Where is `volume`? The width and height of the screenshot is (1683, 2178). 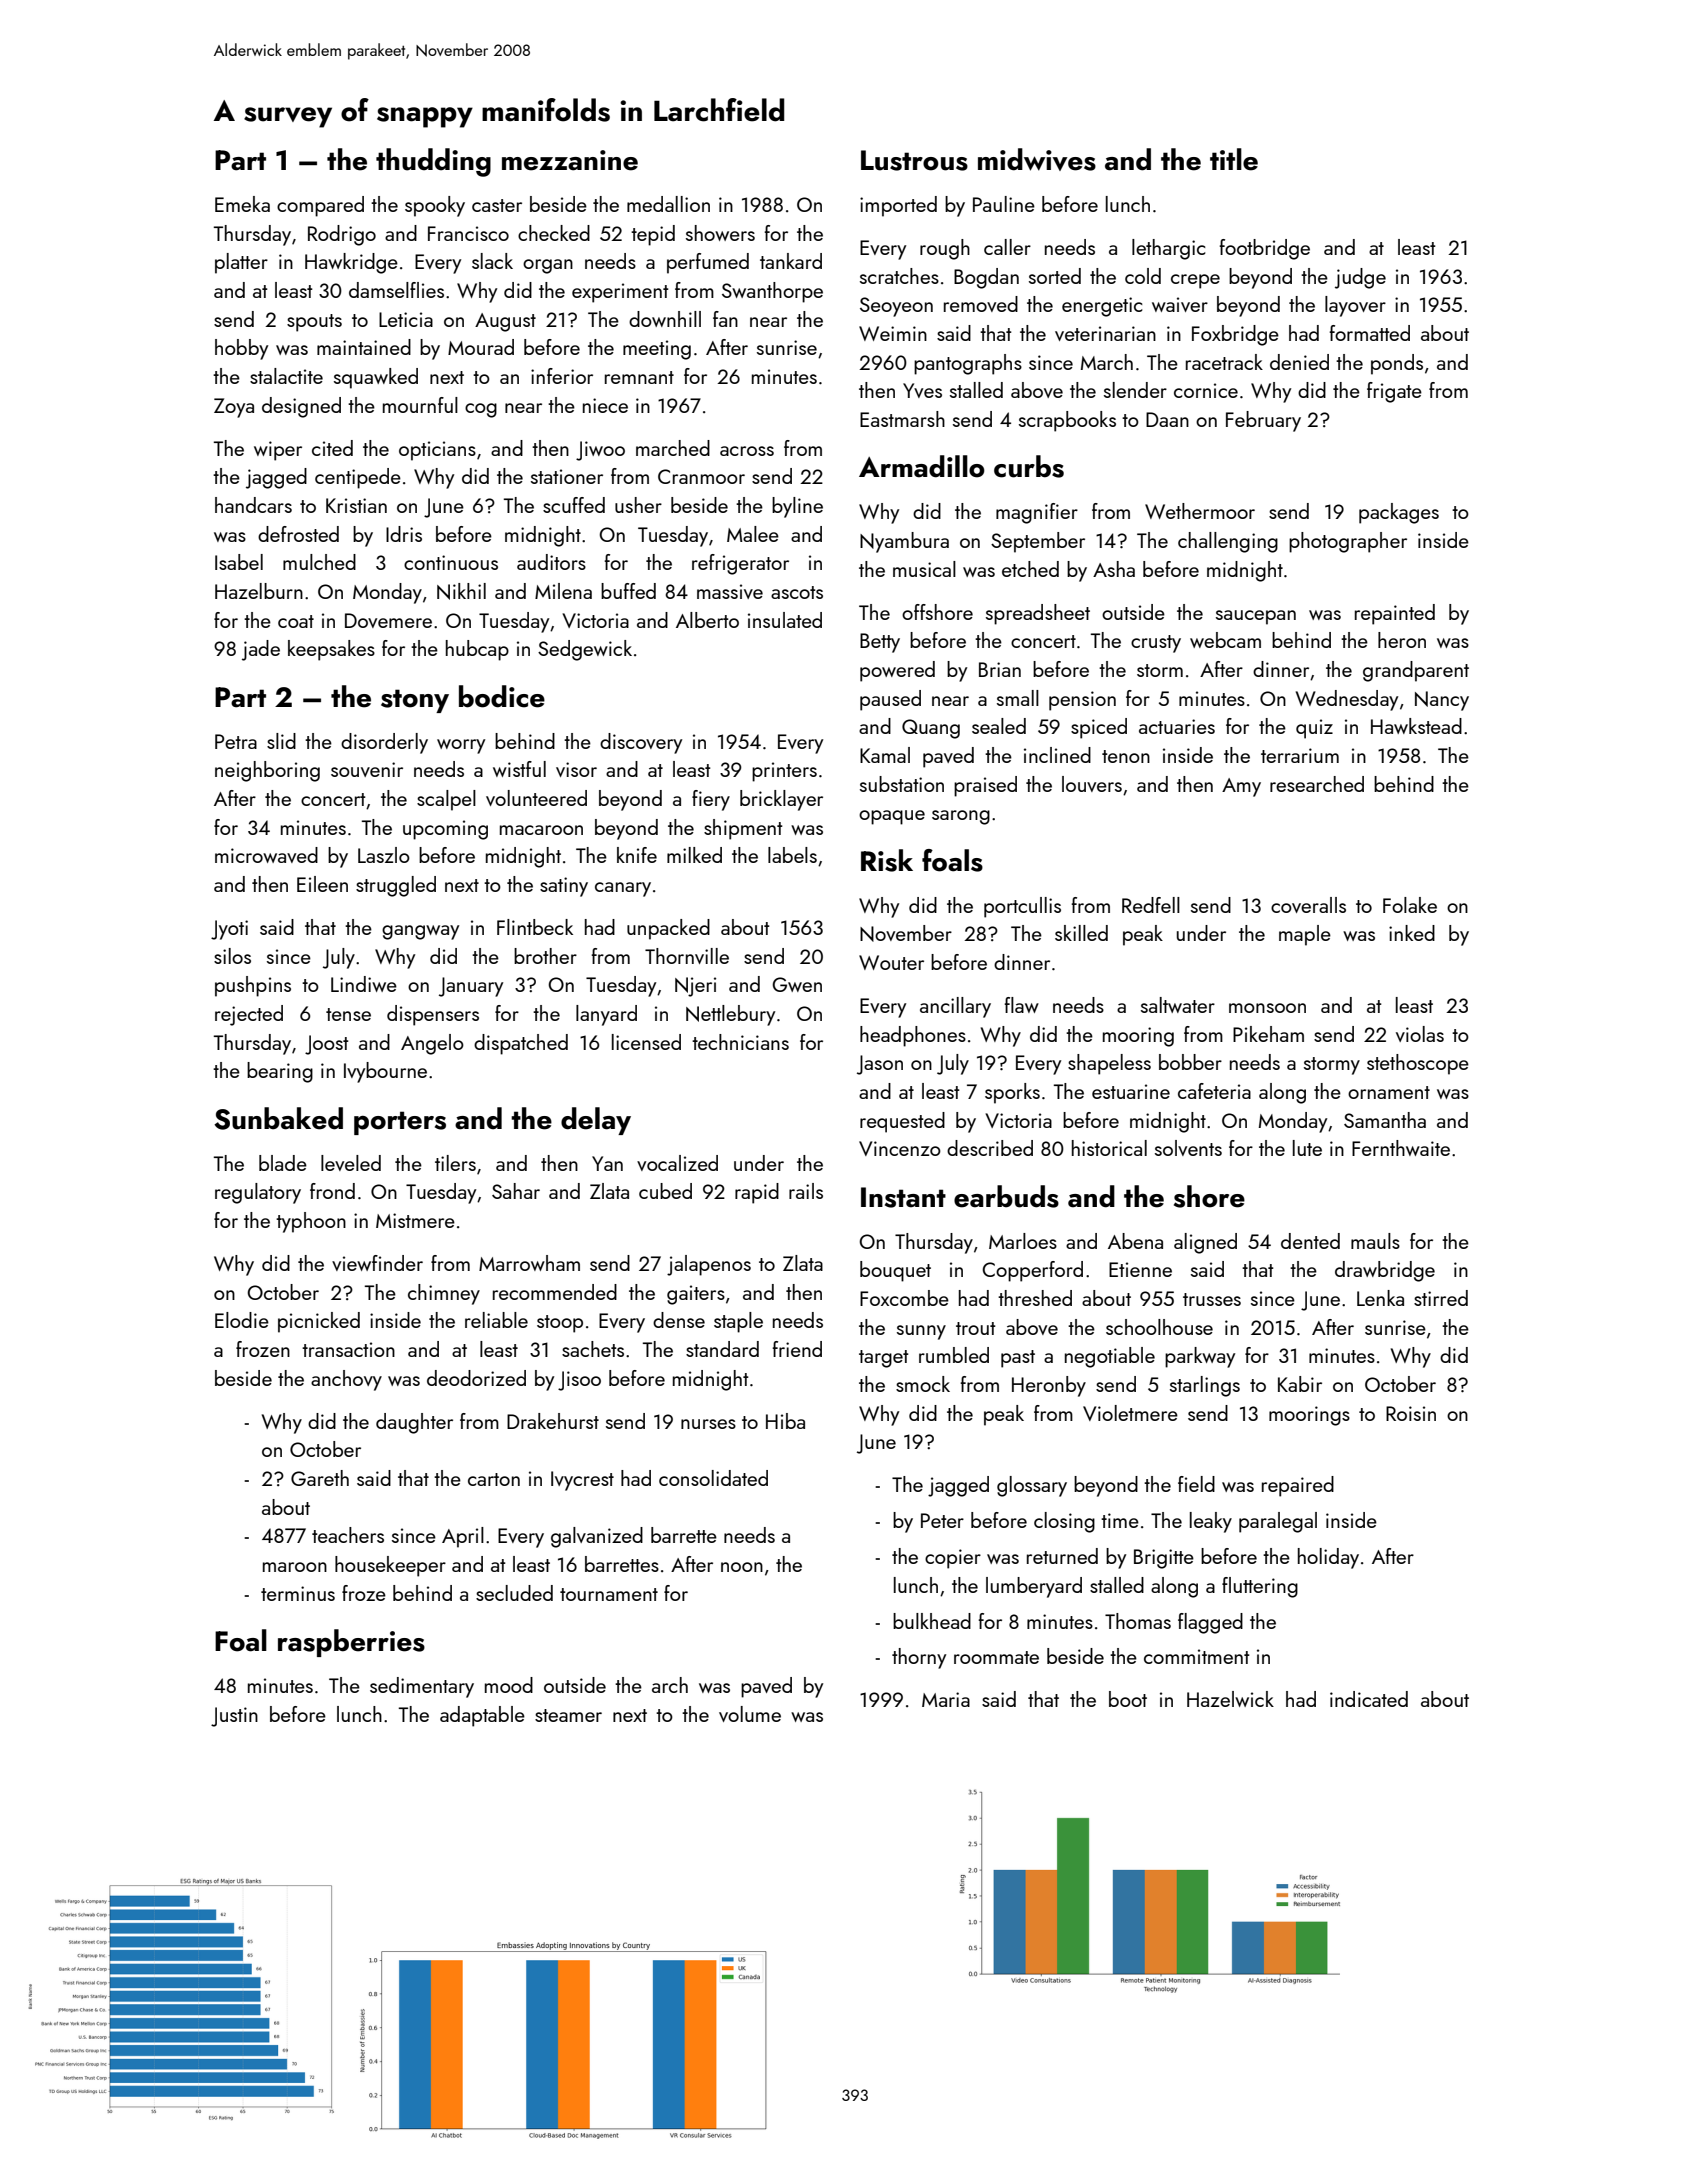
volume is located at coordinates (750, 1714).
